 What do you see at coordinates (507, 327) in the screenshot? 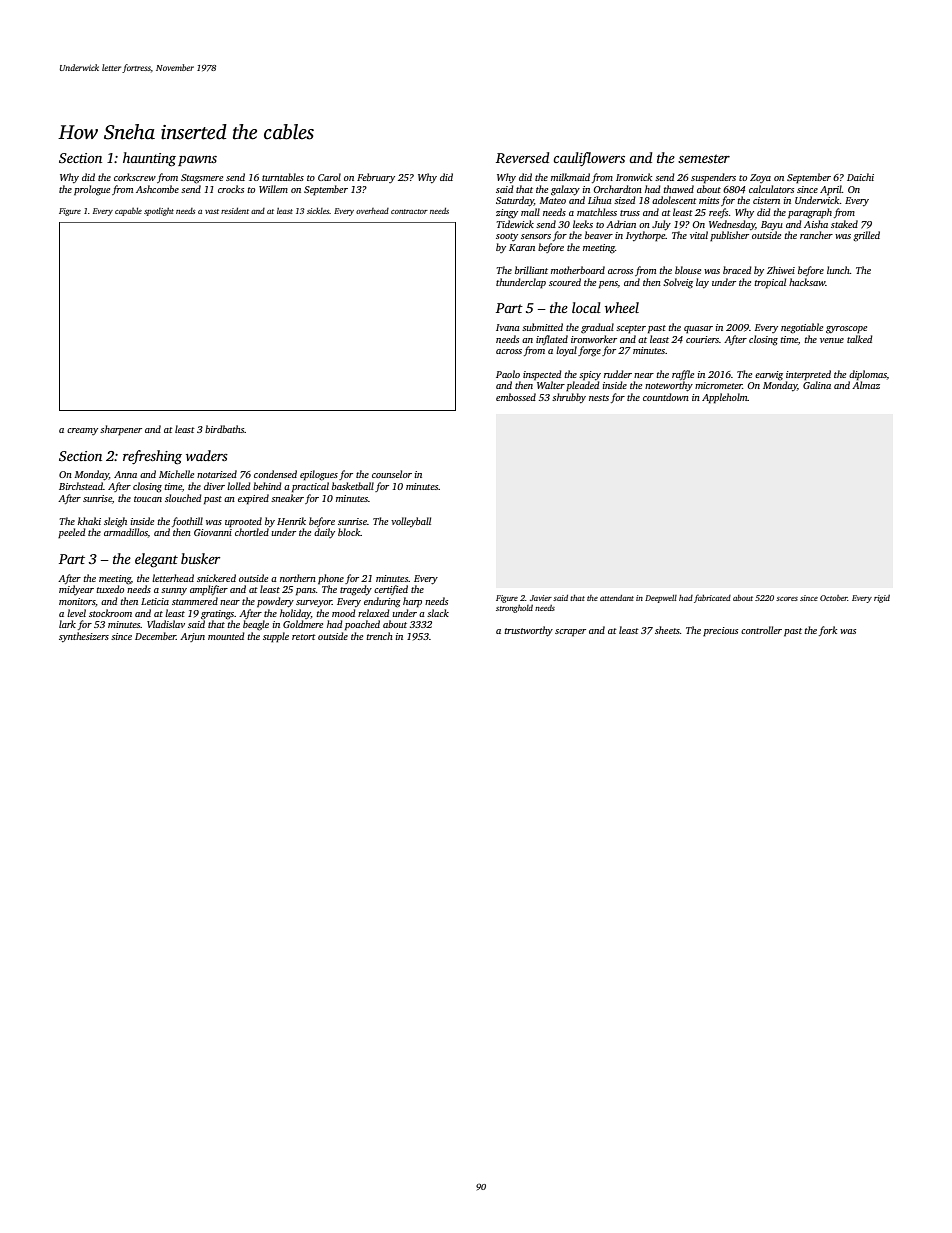
I see `Ivana` at bounding box center [507, 327].
